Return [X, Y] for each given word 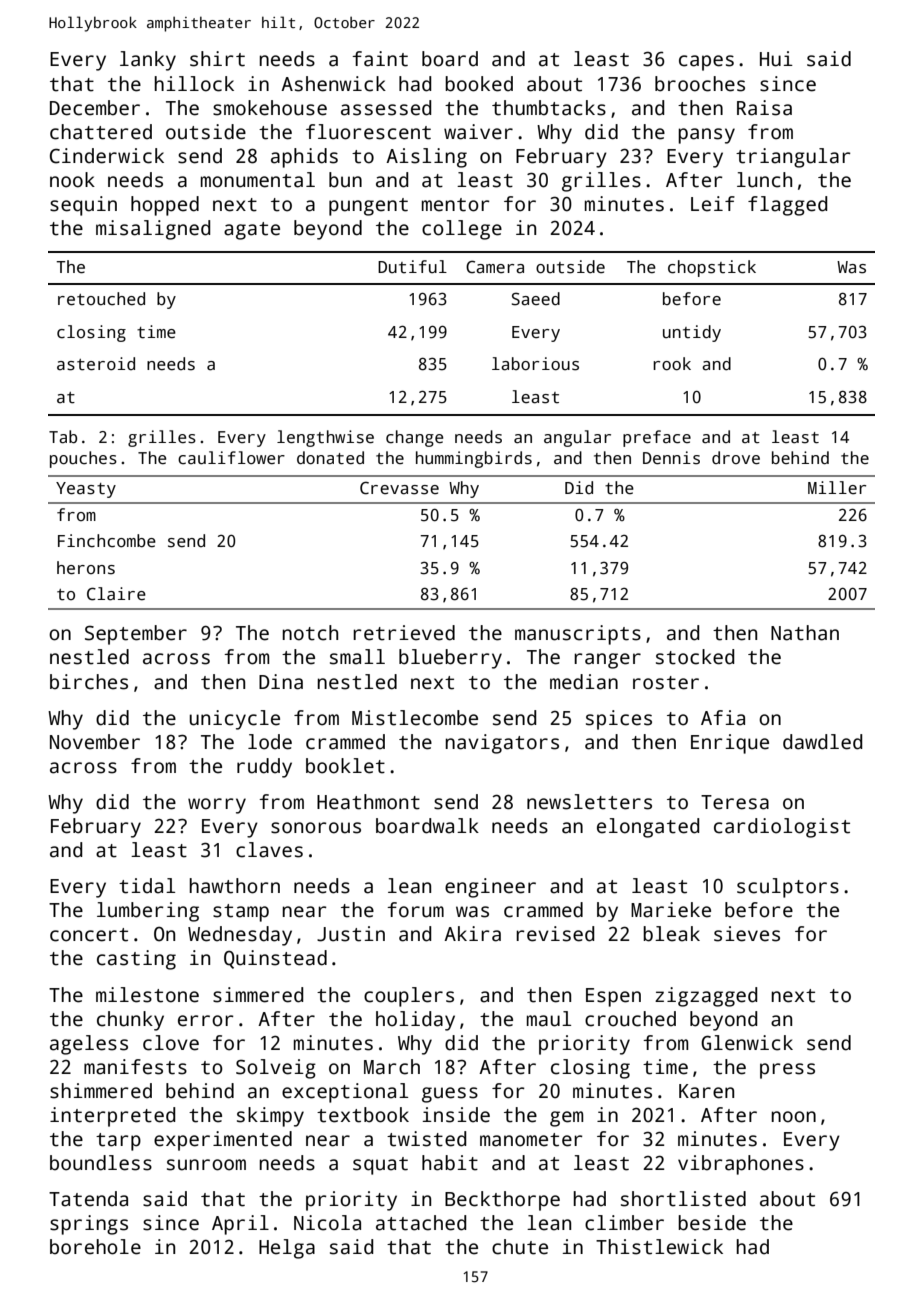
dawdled [822, 742]
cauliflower [231, 458]
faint [380, 59]
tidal [147, 886]
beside [712, 1223]
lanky [148, 61]
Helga [287, 1249]
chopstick [712, 268]
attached [421, 1223]
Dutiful [412, 267]
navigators [502, 744]
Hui [776, 59]
